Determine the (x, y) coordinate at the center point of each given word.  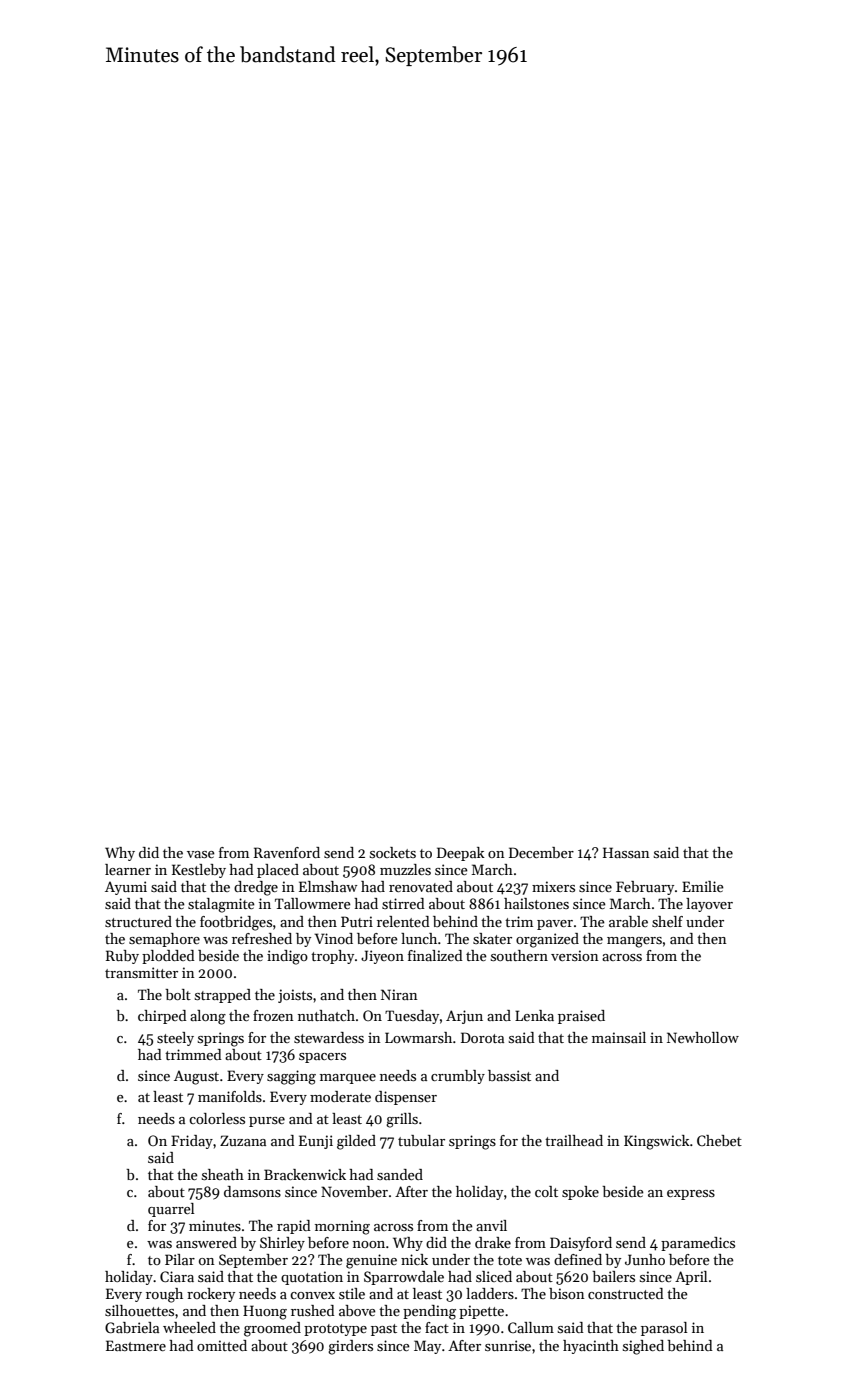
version (575, 955)
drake (493, 1242)
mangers (634, 942)
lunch (419, 938)
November (354, 1191)
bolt (178, 994)
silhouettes (139, 1310)
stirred (403, 903)
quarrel (171, 1210)
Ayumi (126, 888)
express (691, 1195)
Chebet (719, 1140)
